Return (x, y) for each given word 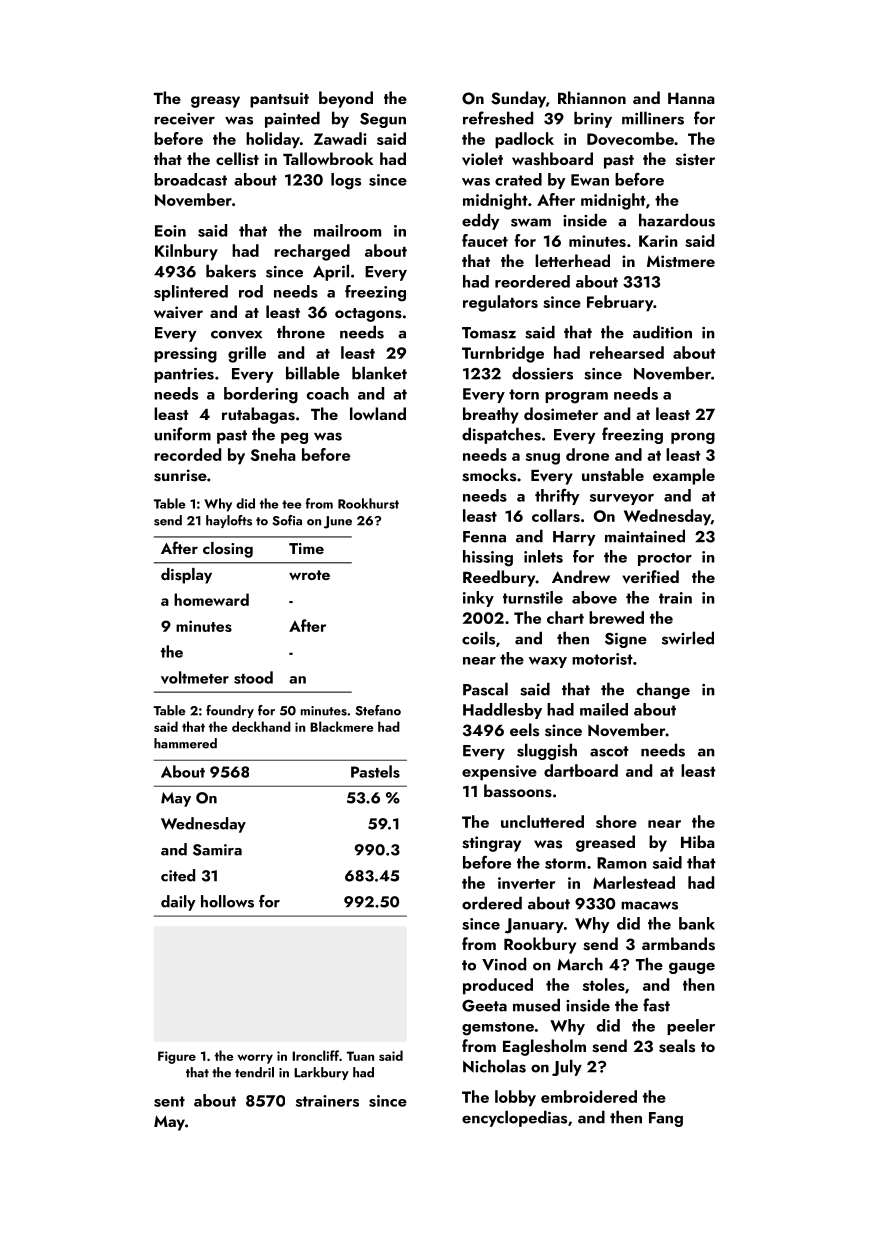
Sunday (518, 99)
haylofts (229, 521)
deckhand (261, 726)
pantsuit (279, 100)
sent (169, 1101)
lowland (378, 413)
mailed (604, 709)
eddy (480, 221)
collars (556, 515)
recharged (312, 252)
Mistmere (681, 261)
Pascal (485, 689)
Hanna (691, 98)
